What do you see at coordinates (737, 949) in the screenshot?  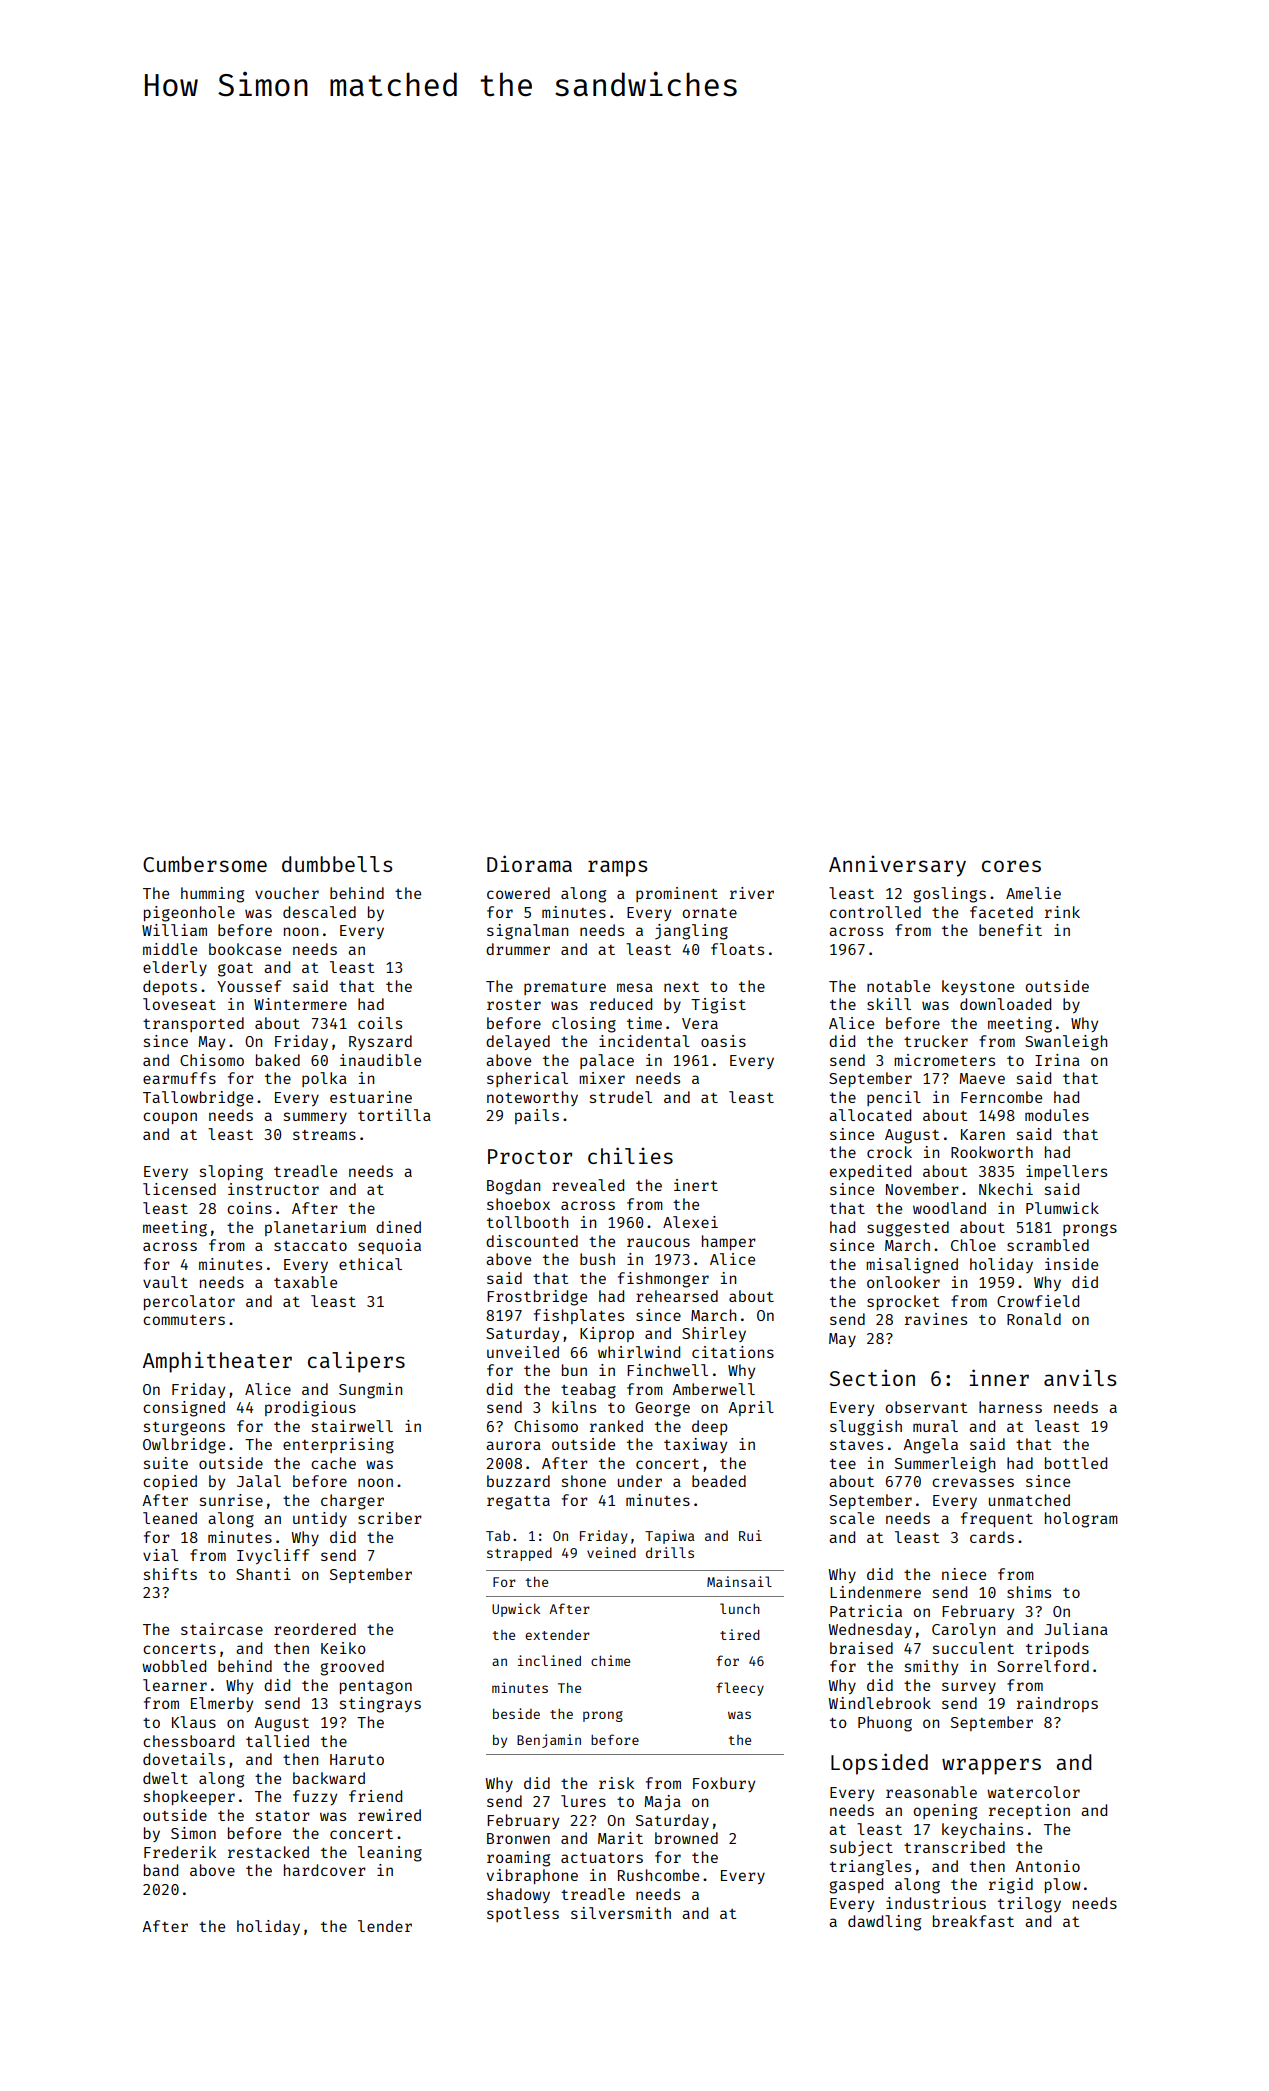 I see `floats` at bounding box center [737, 949].
